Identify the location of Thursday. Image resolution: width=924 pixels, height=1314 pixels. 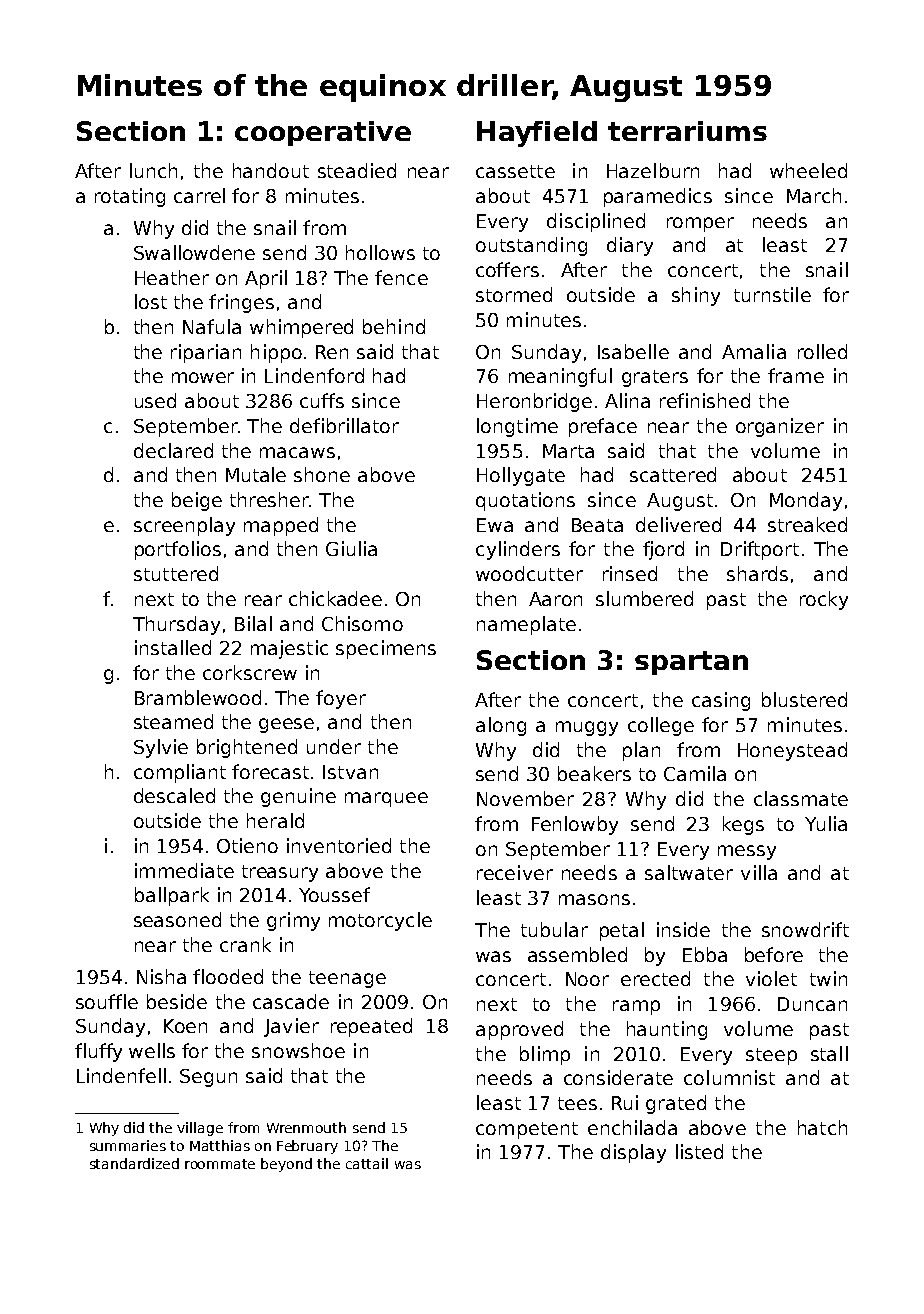
(176, 625).
